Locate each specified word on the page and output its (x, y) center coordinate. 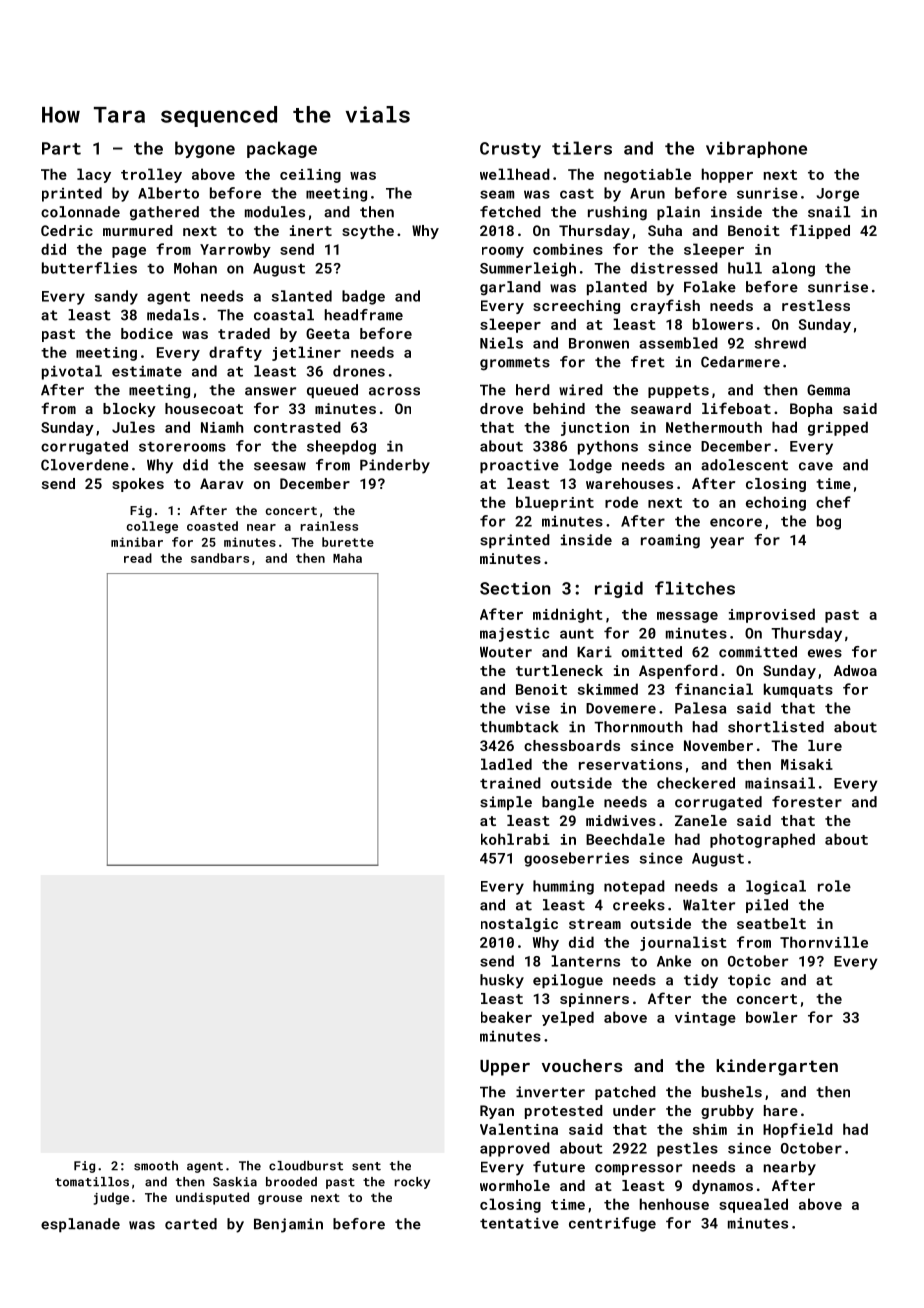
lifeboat (736, 408)
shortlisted (776, 727)
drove (501, 408)
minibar (137, 542)
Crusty (510, 150)
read (138, 558)
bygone (205, 149)
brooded (291, 1182)
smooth (156, 1166)
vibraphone (756, 149)
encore (736, 522)
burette (348, 542)
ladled (506, 764)
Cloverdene (85, 465)
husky (502, 981)
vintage (705, 1019)
